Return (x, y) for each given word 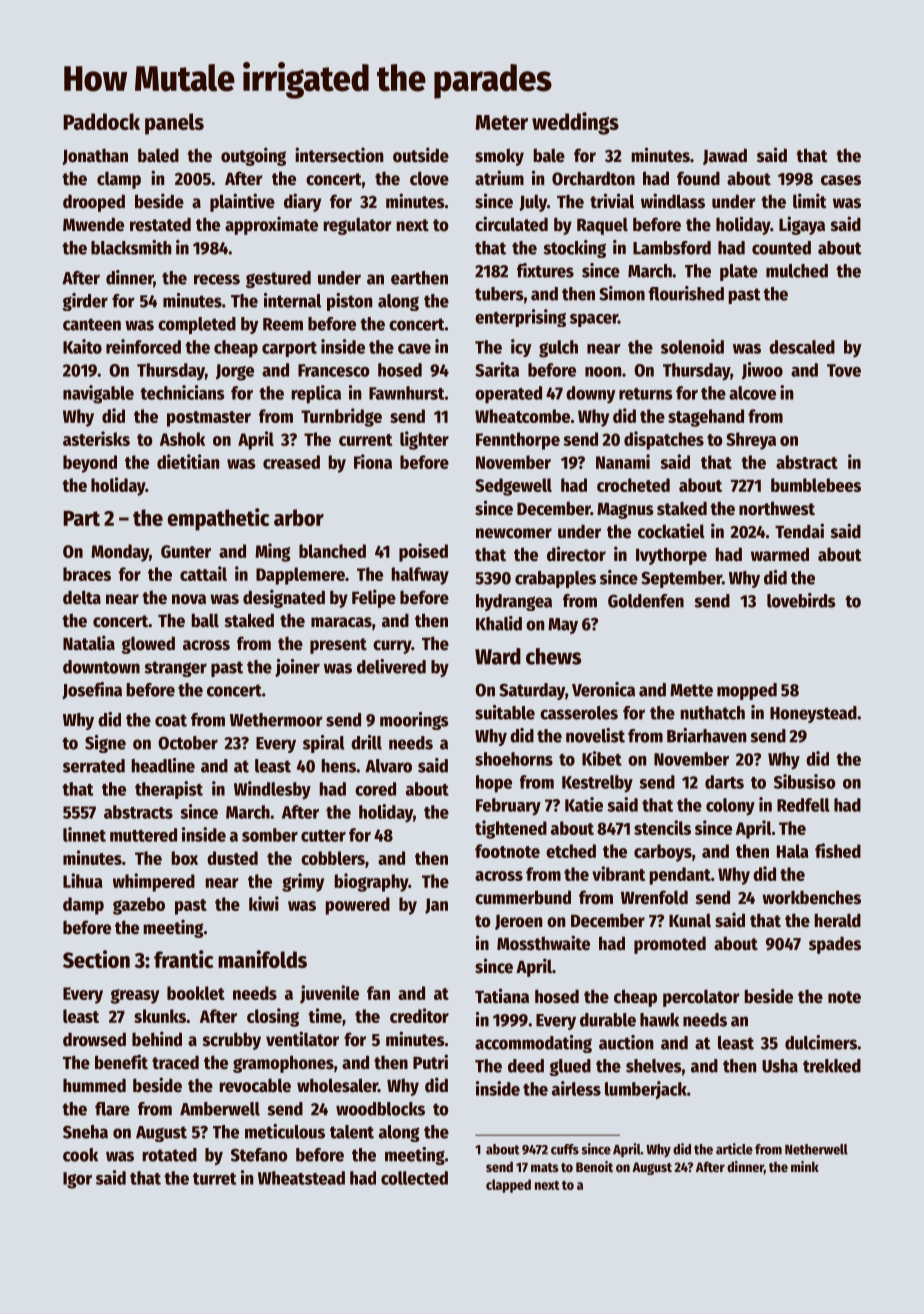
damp (83, 906)
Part (81, 518)
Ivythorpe (671, 556)
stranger (176, 669)
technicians (182, 392)
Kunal (690, 920)
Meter (502, 122)
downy (591, 395)
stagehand (706, 418)
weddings (575, 123)
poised (423, 552)
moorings (414, 721)
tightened (511, 829)
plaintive (242, 202)
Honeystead (813, 714)
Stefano (259, 1155)
